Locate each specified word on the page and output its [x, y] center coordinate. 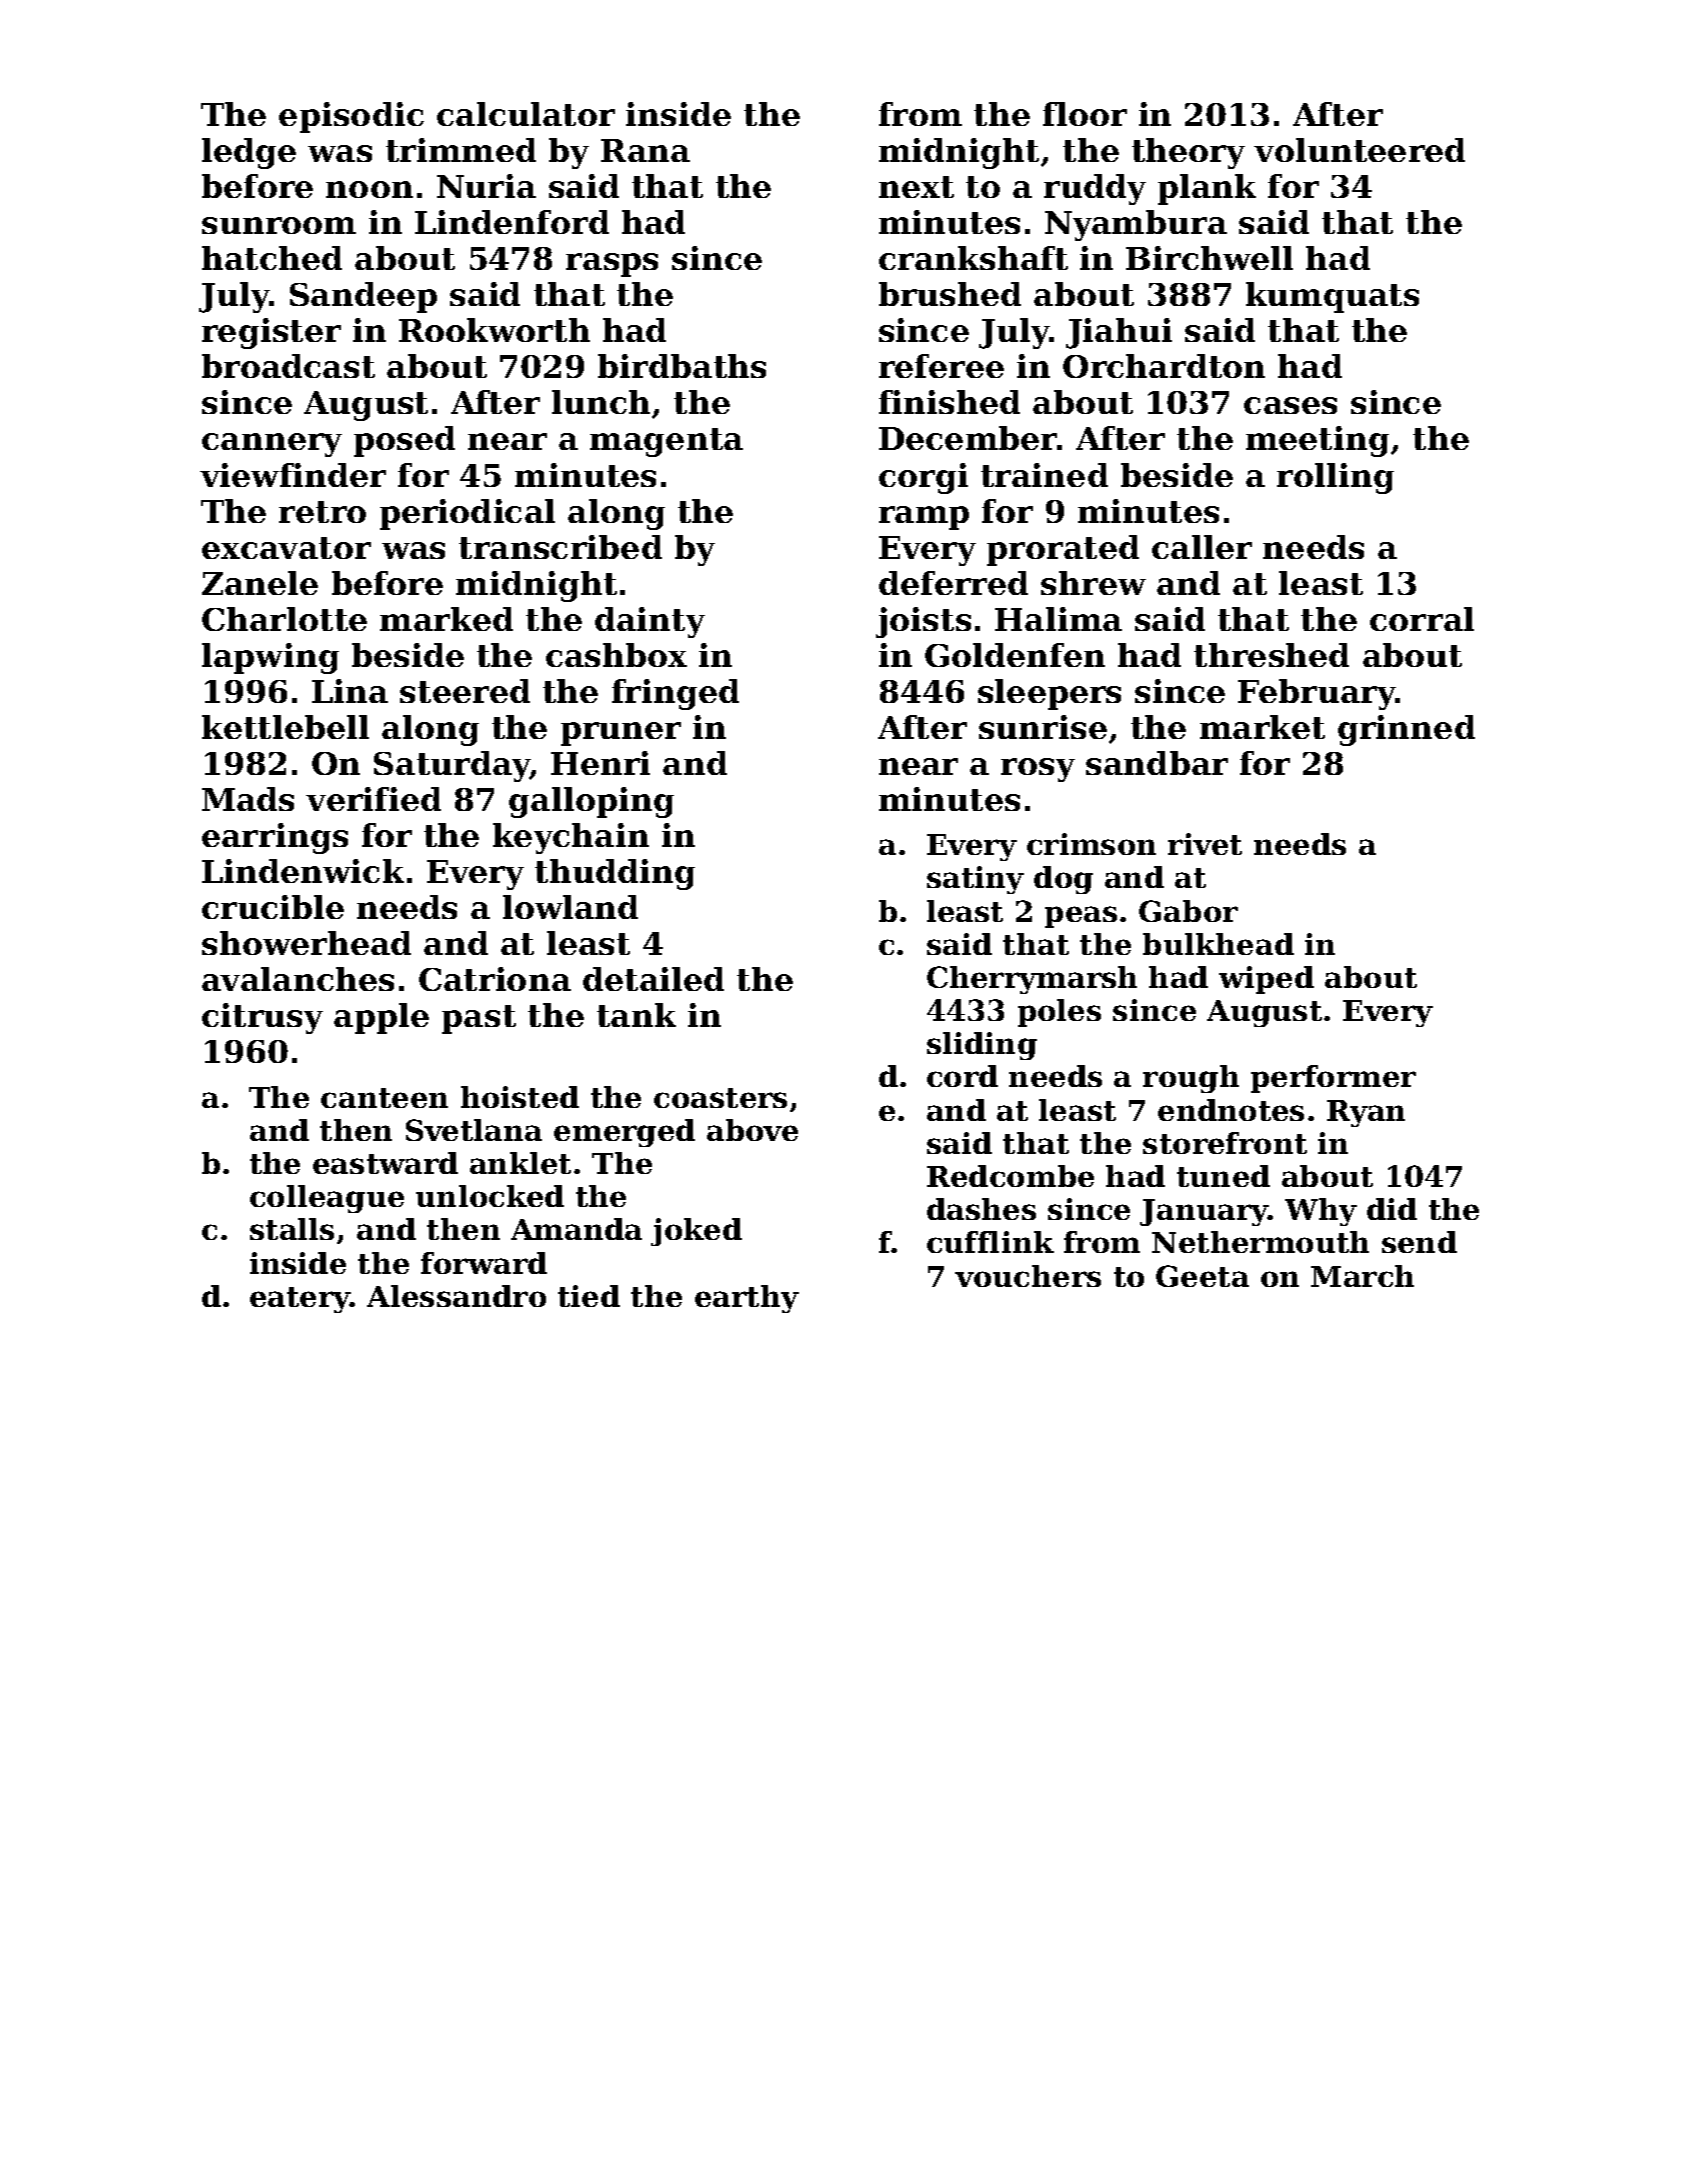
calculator [526, 114]
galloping [591, 802]
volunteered [1359, 150]
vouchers [1028, 1276]
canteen [384, 1098]
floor [1085, 114]
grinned [1406, 730]
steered [465, 691]
